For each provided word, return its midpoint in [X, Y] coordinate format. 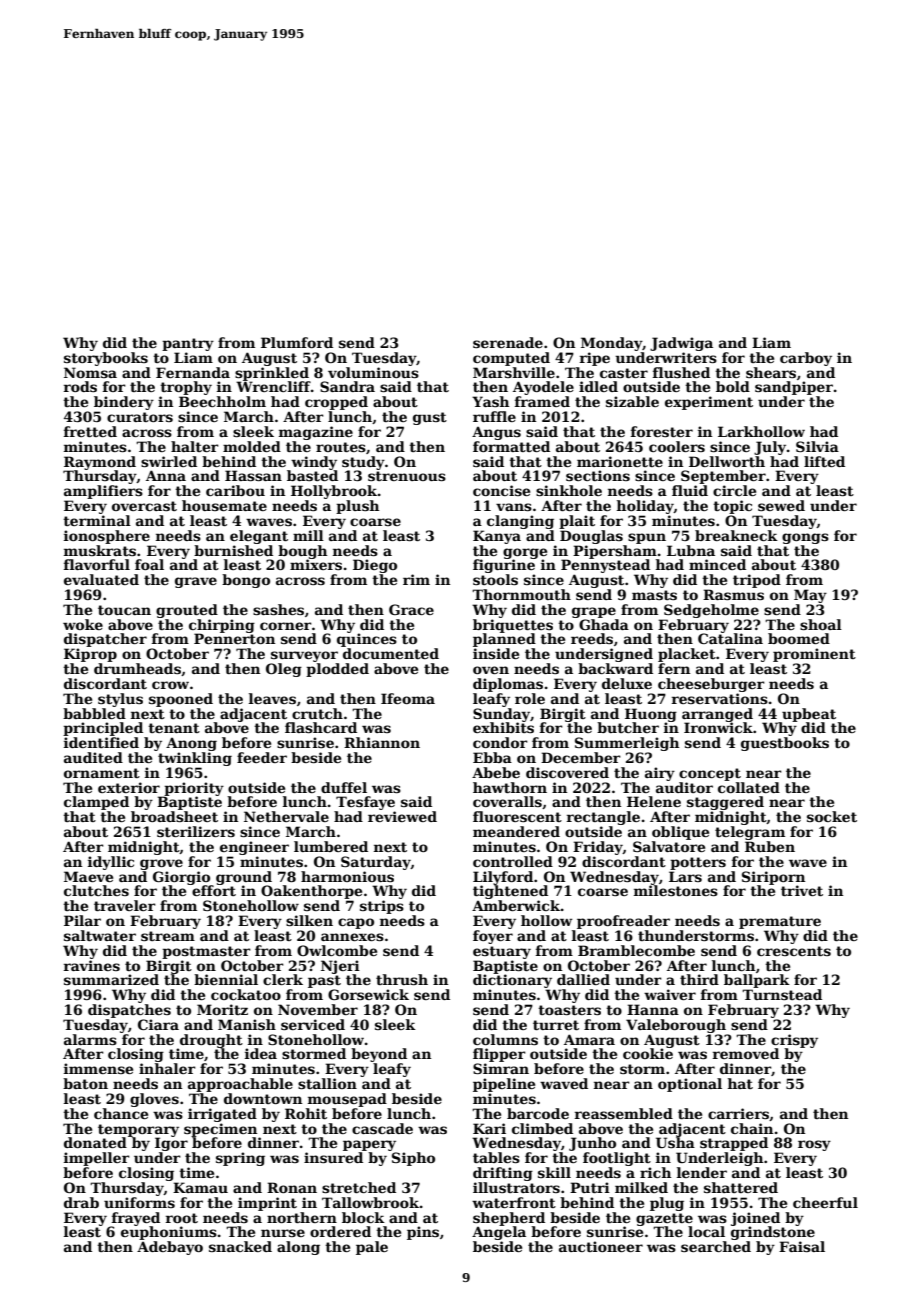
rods [80, 386]
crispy [794, 1041]
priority [194, 789]
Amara [589, 1039]
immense [98, 1068]
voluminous [373, 372]
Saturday [376, 863]
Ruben [770, 846]
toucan [124, 610]
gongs [805, 538]
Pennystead [605, 566]
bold [733, 386]
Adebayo [170, 1248]
